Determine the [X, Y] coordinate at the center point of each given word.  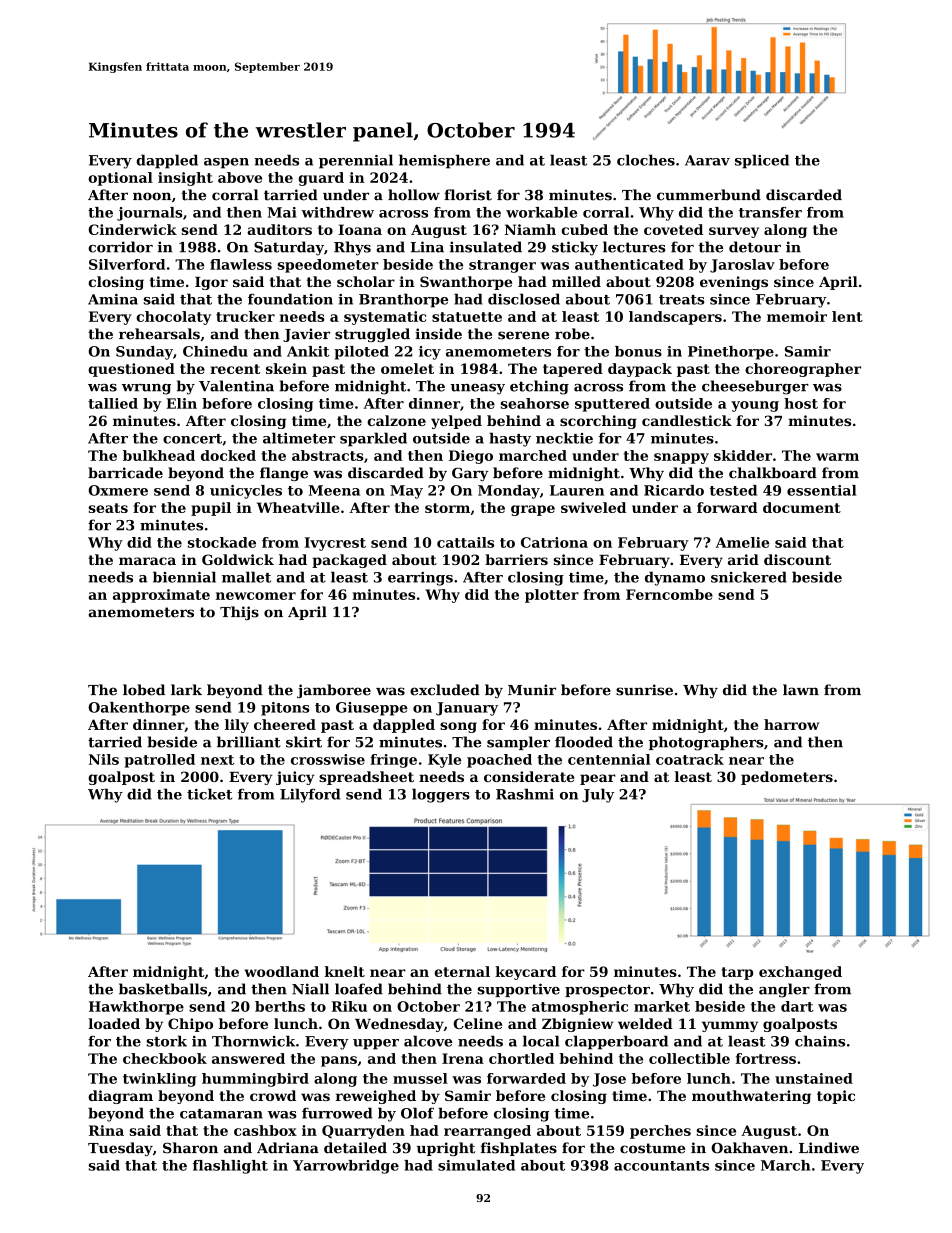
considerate [529, 776]
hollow [414, 195]
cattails [465, 542]
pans [339, 1061]
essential [821, 490]
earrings [420, 579]
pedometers [787, 778]
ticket [209, 794]
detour [755, 247]
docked [228, 455]
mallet [246, 577]
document [802, 507]
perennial [356, 161]
